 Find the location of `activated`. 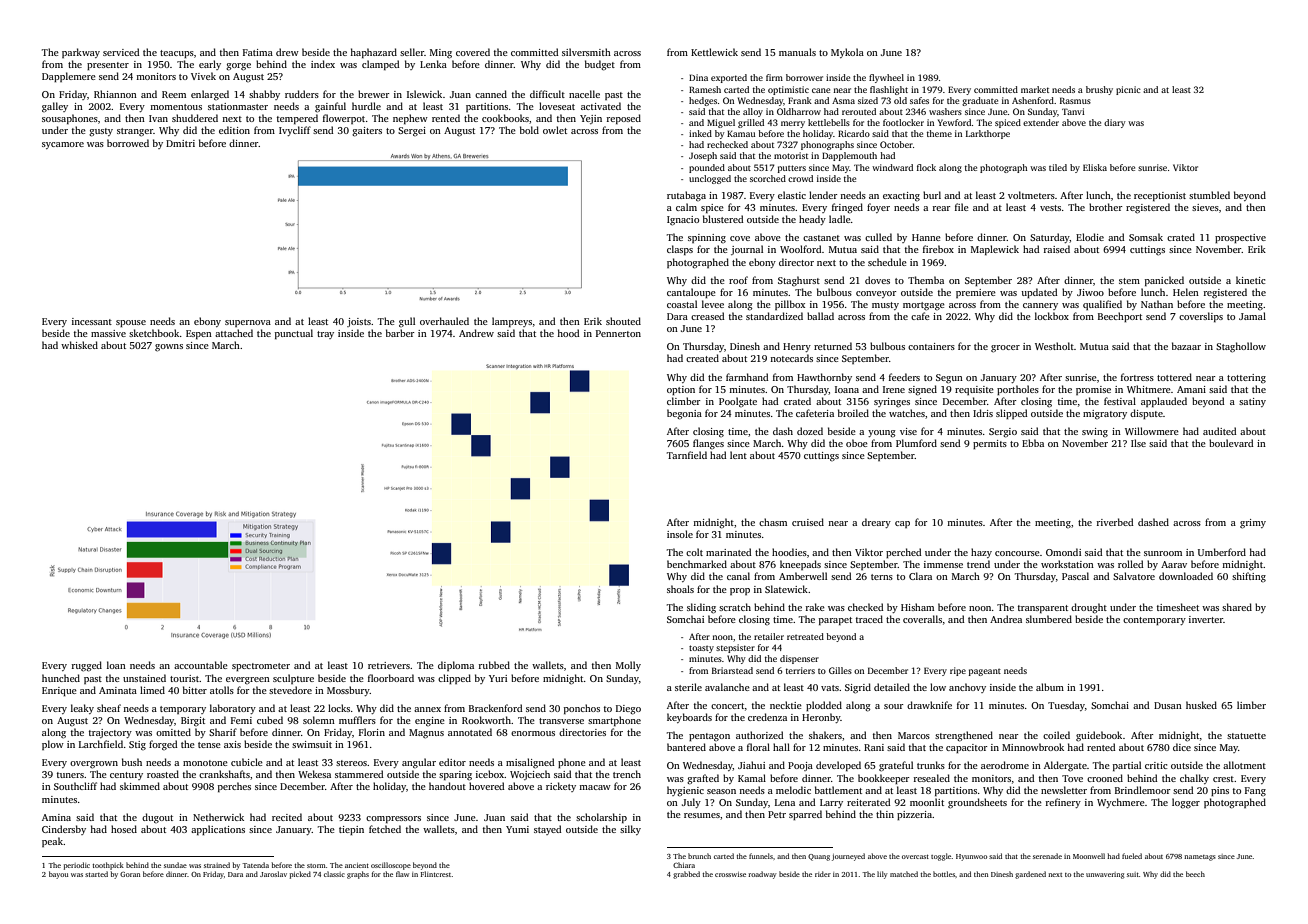

activated is located at coordinates (601, 106).
